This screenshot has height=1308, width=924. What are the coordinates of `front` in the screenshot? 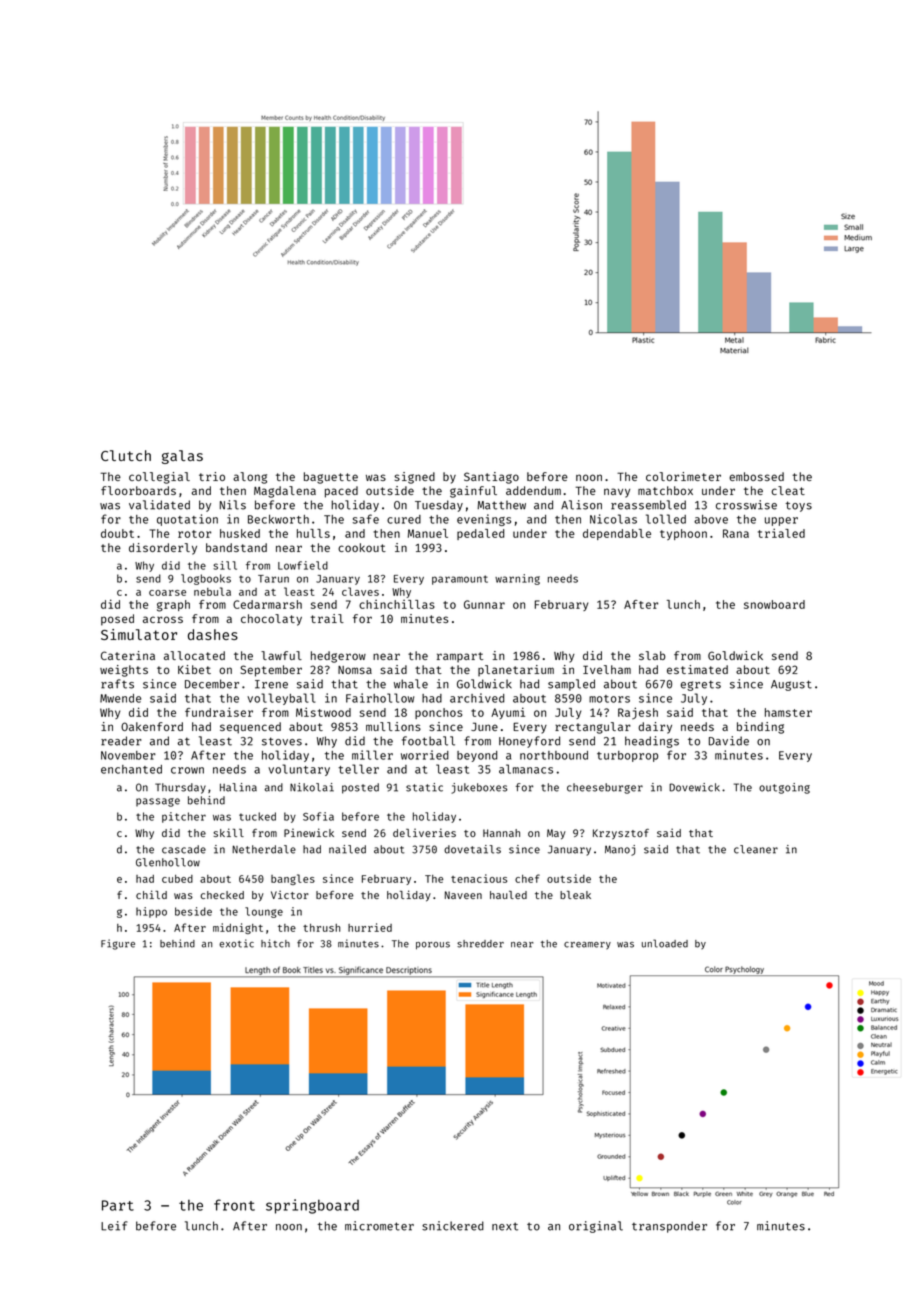 It's located at (234, 1205).
